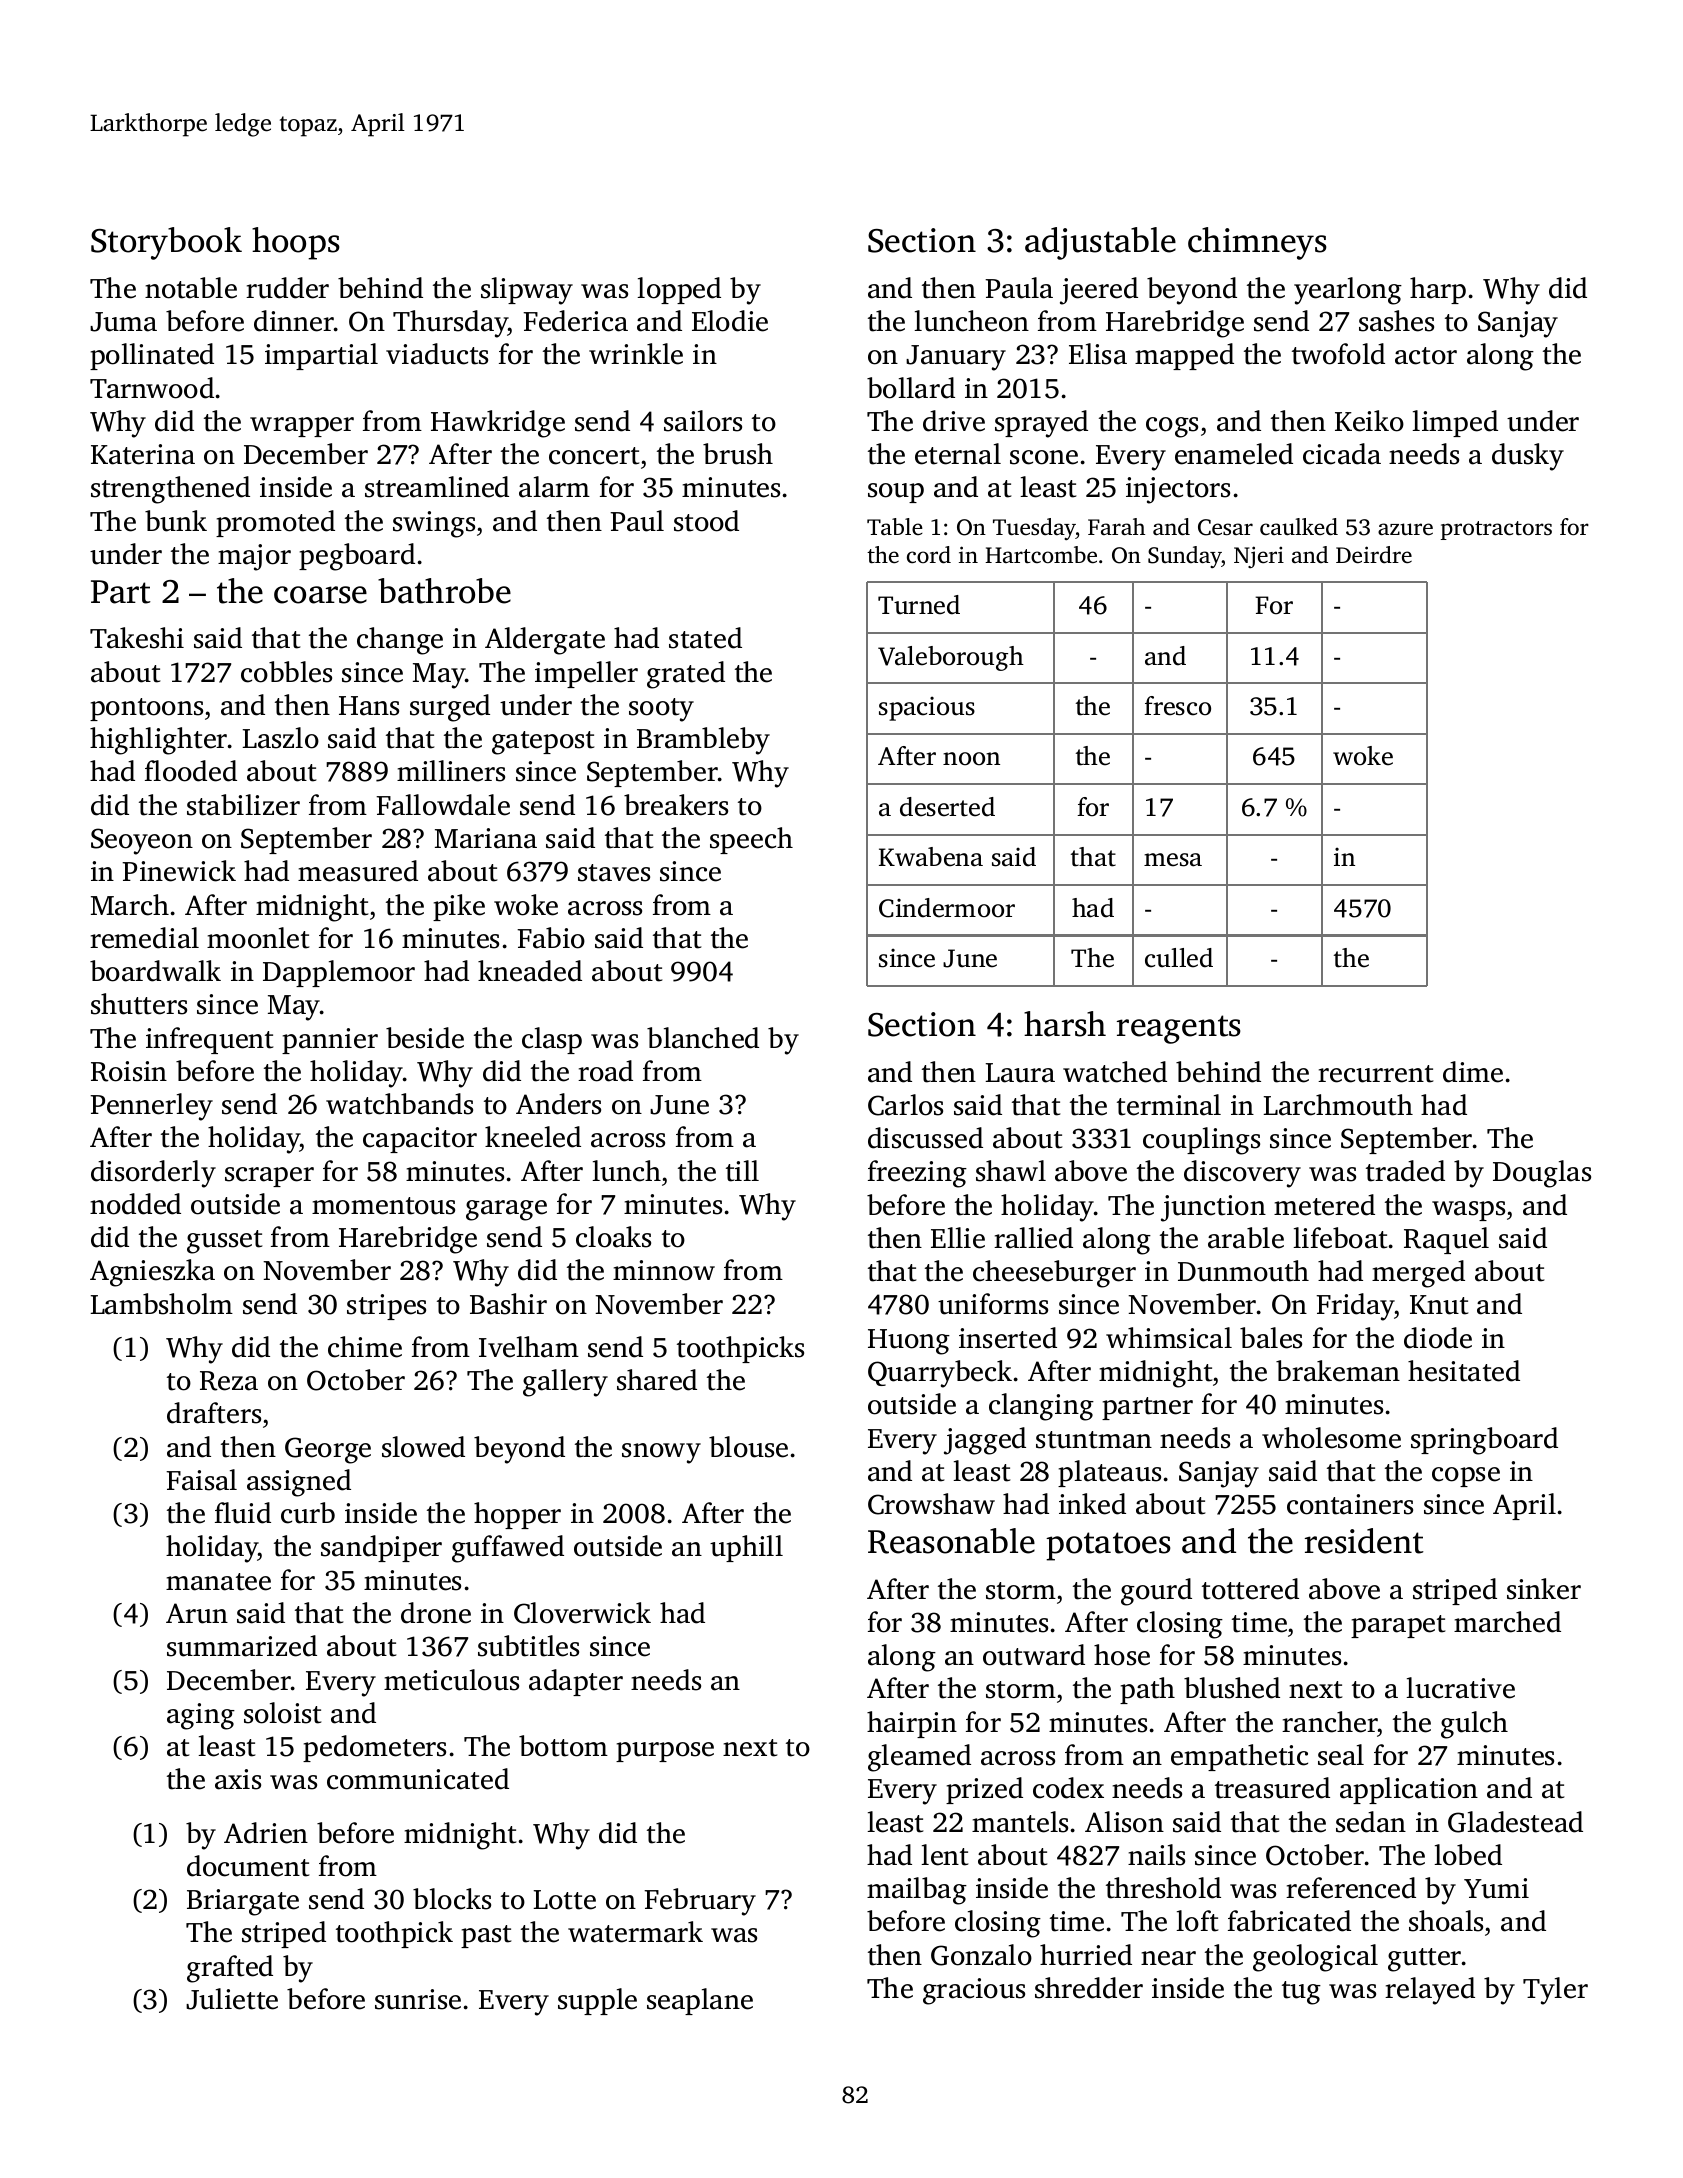  What do you see at coordinates (437, 354) in the screenshot?
I see `viaducts` at bounding box center [437, 354].
